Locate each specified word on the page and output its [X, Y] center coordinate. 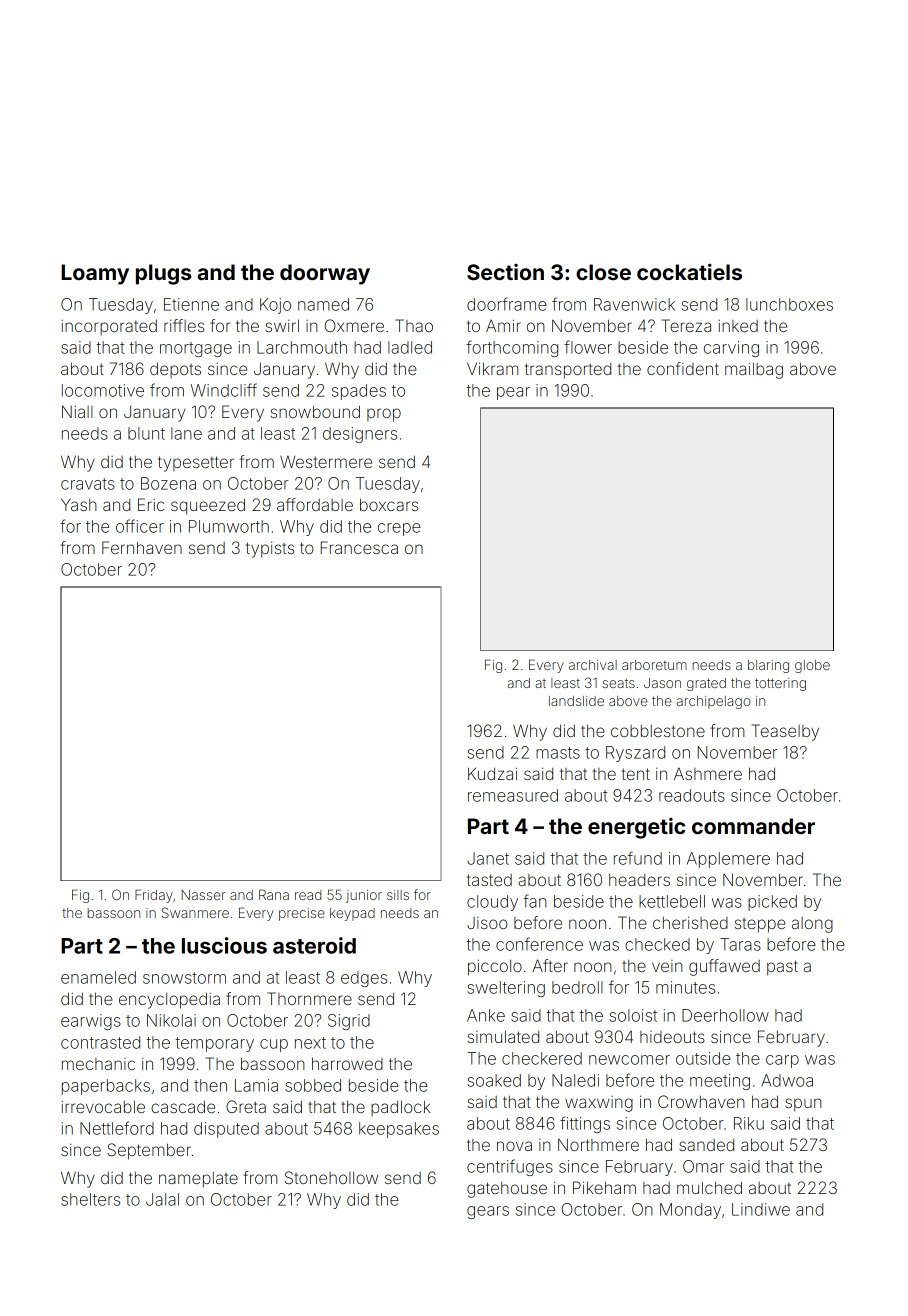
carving [731, 349]
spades [359, 392]
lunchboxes [789, 304]
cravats [88, 484]
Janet [488, 858]
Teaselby [785, 732]
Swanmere [195, 912]
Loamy [95, 274]
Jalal [162, 1199]
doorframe [507, 304]
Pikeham [604, 1187]
